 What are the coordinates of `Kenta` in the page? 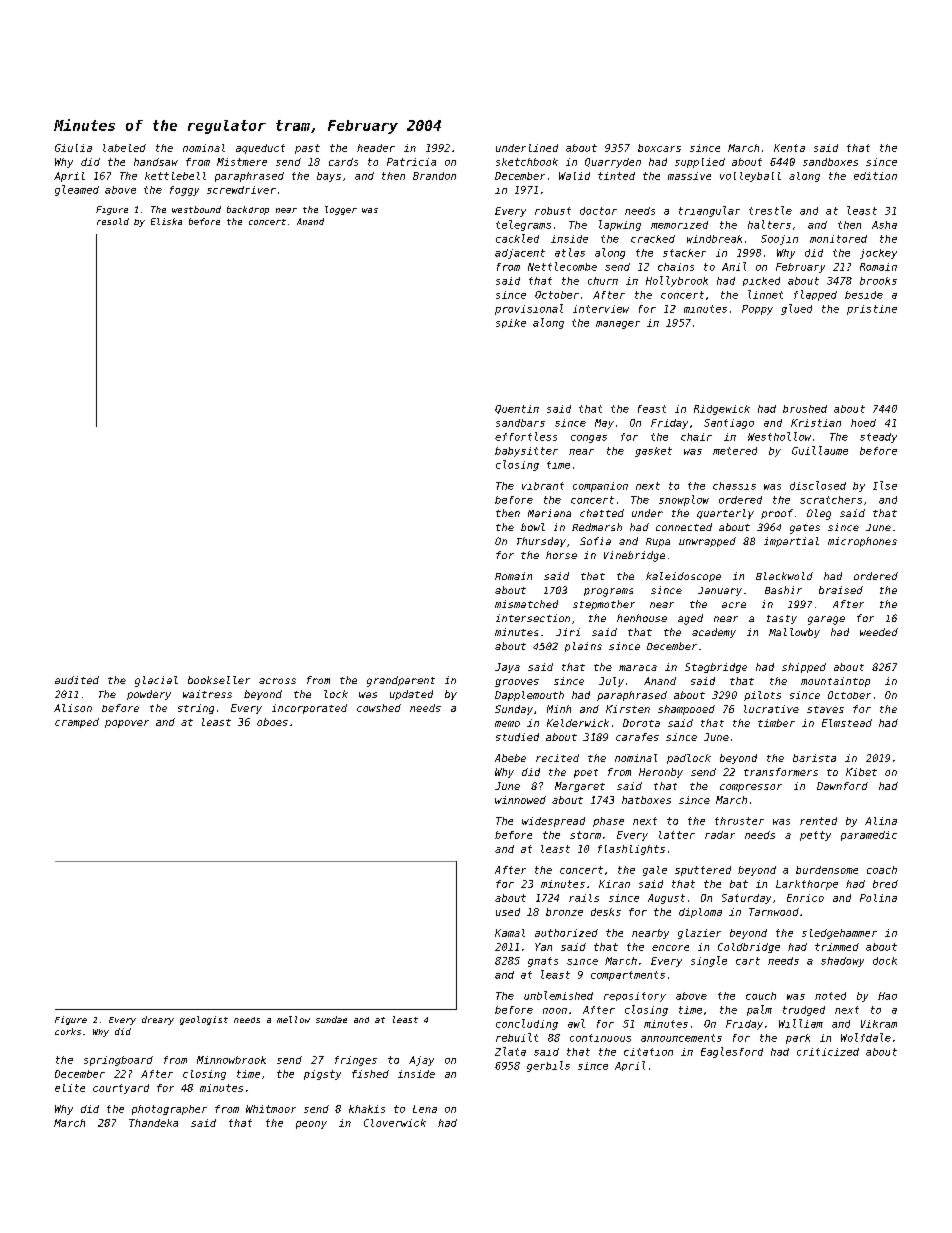 It's located at (789, 148).
